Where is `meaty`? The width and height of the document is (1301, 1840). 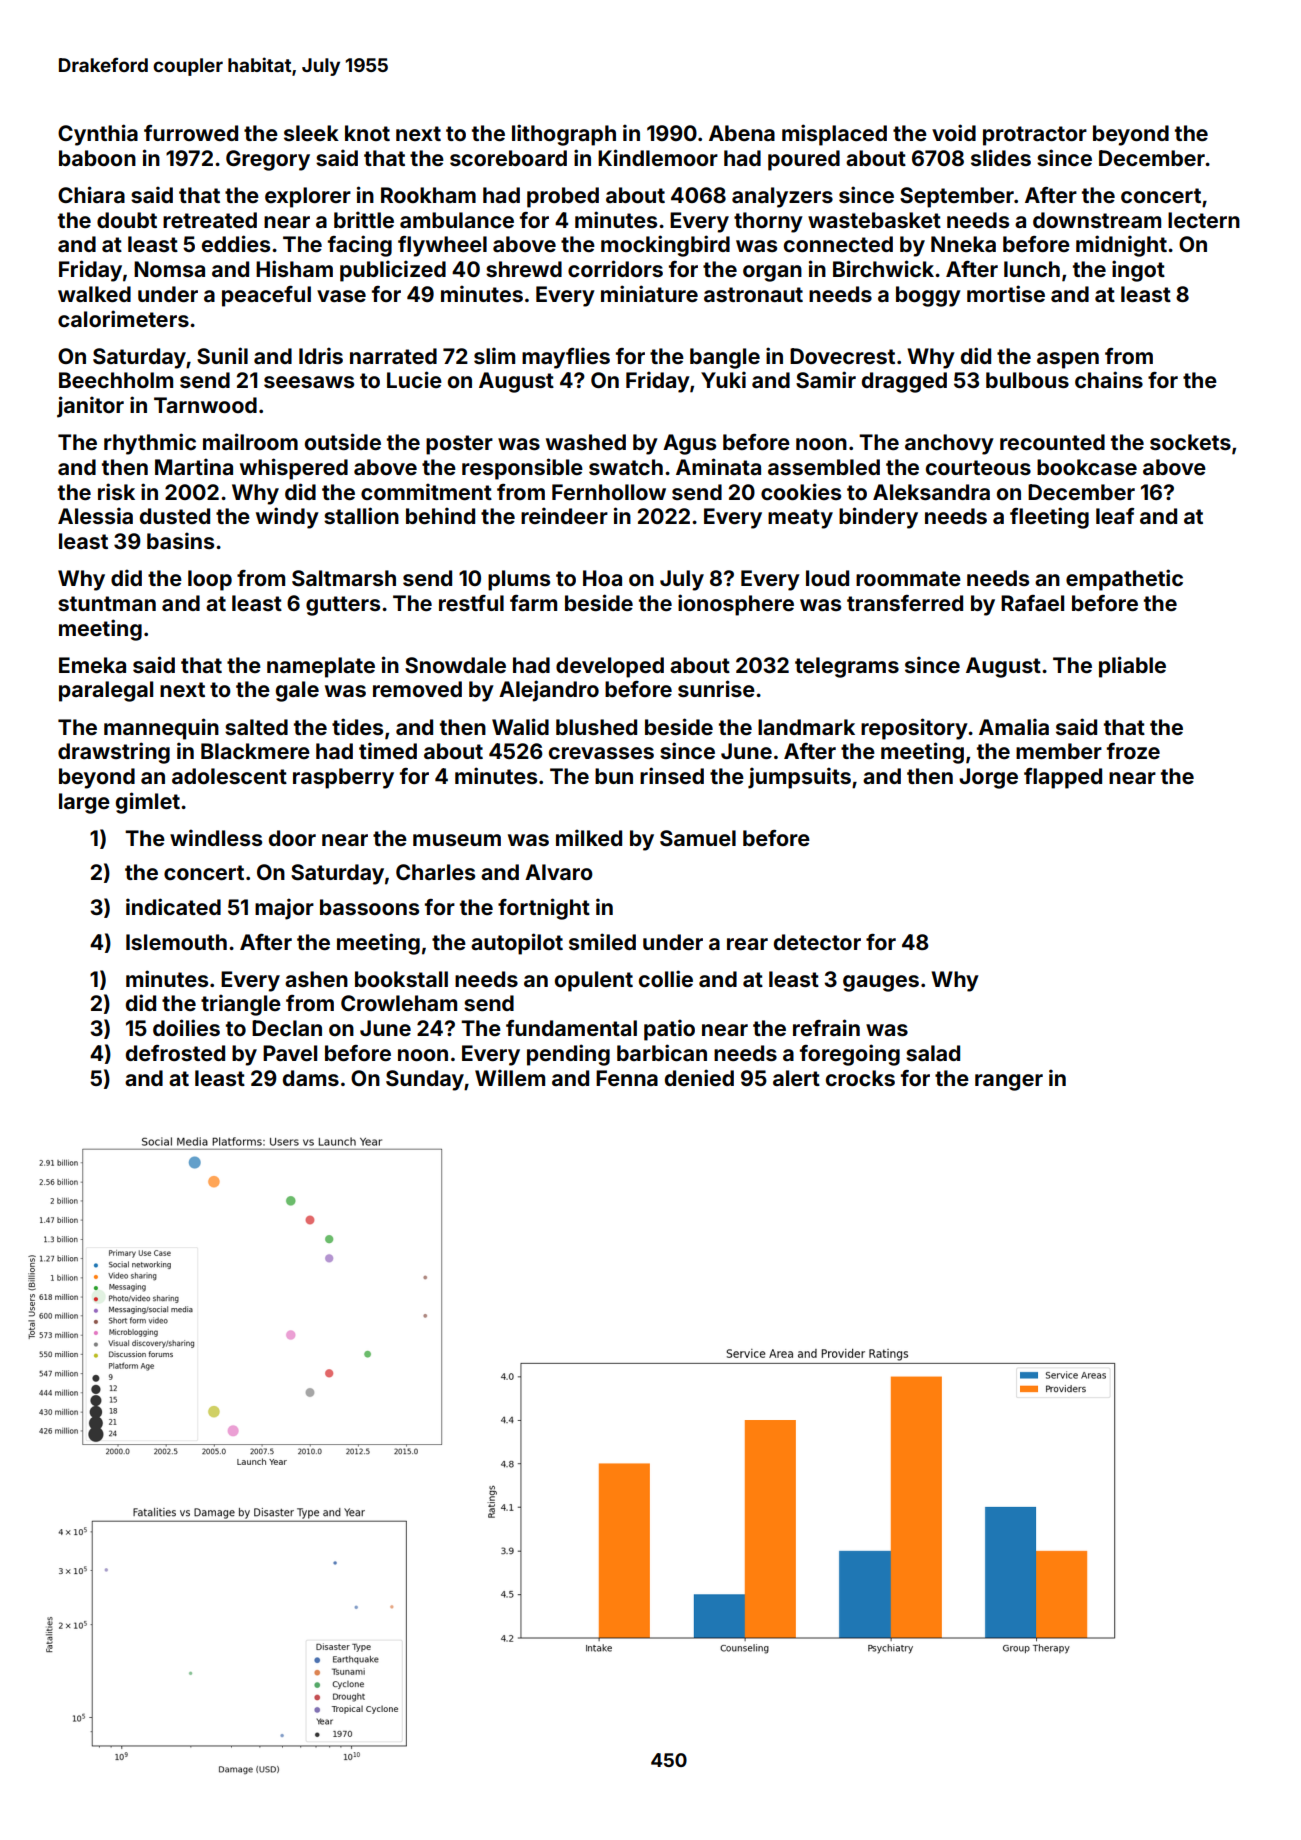
meaty is located at coordinates (800, 519).
